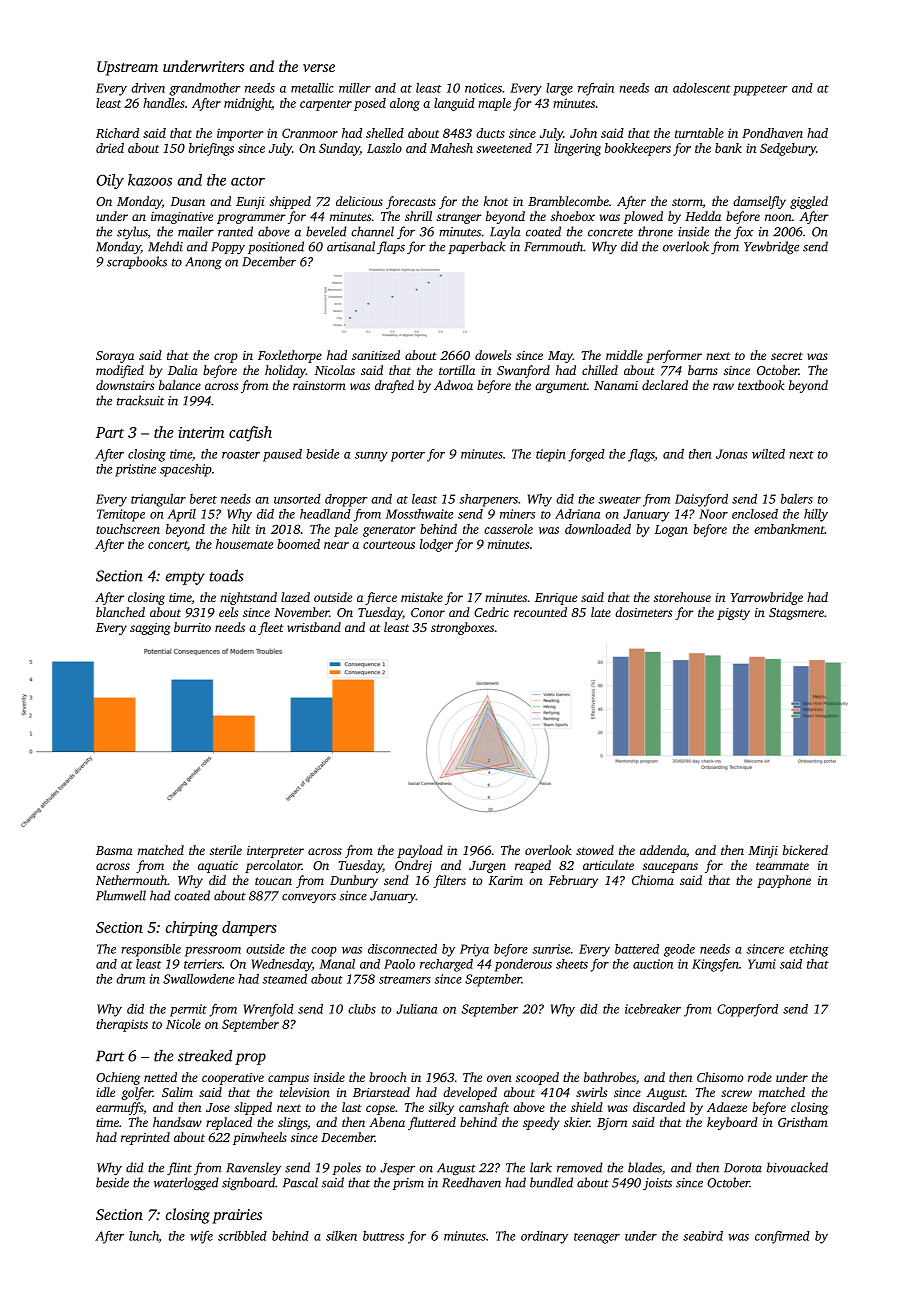 The height and width of the screenshot is (1308, 924). What do you see at coordinates (399, 964) in the screenshot?
I see `Paolo` at bounding box center [399, 964].
